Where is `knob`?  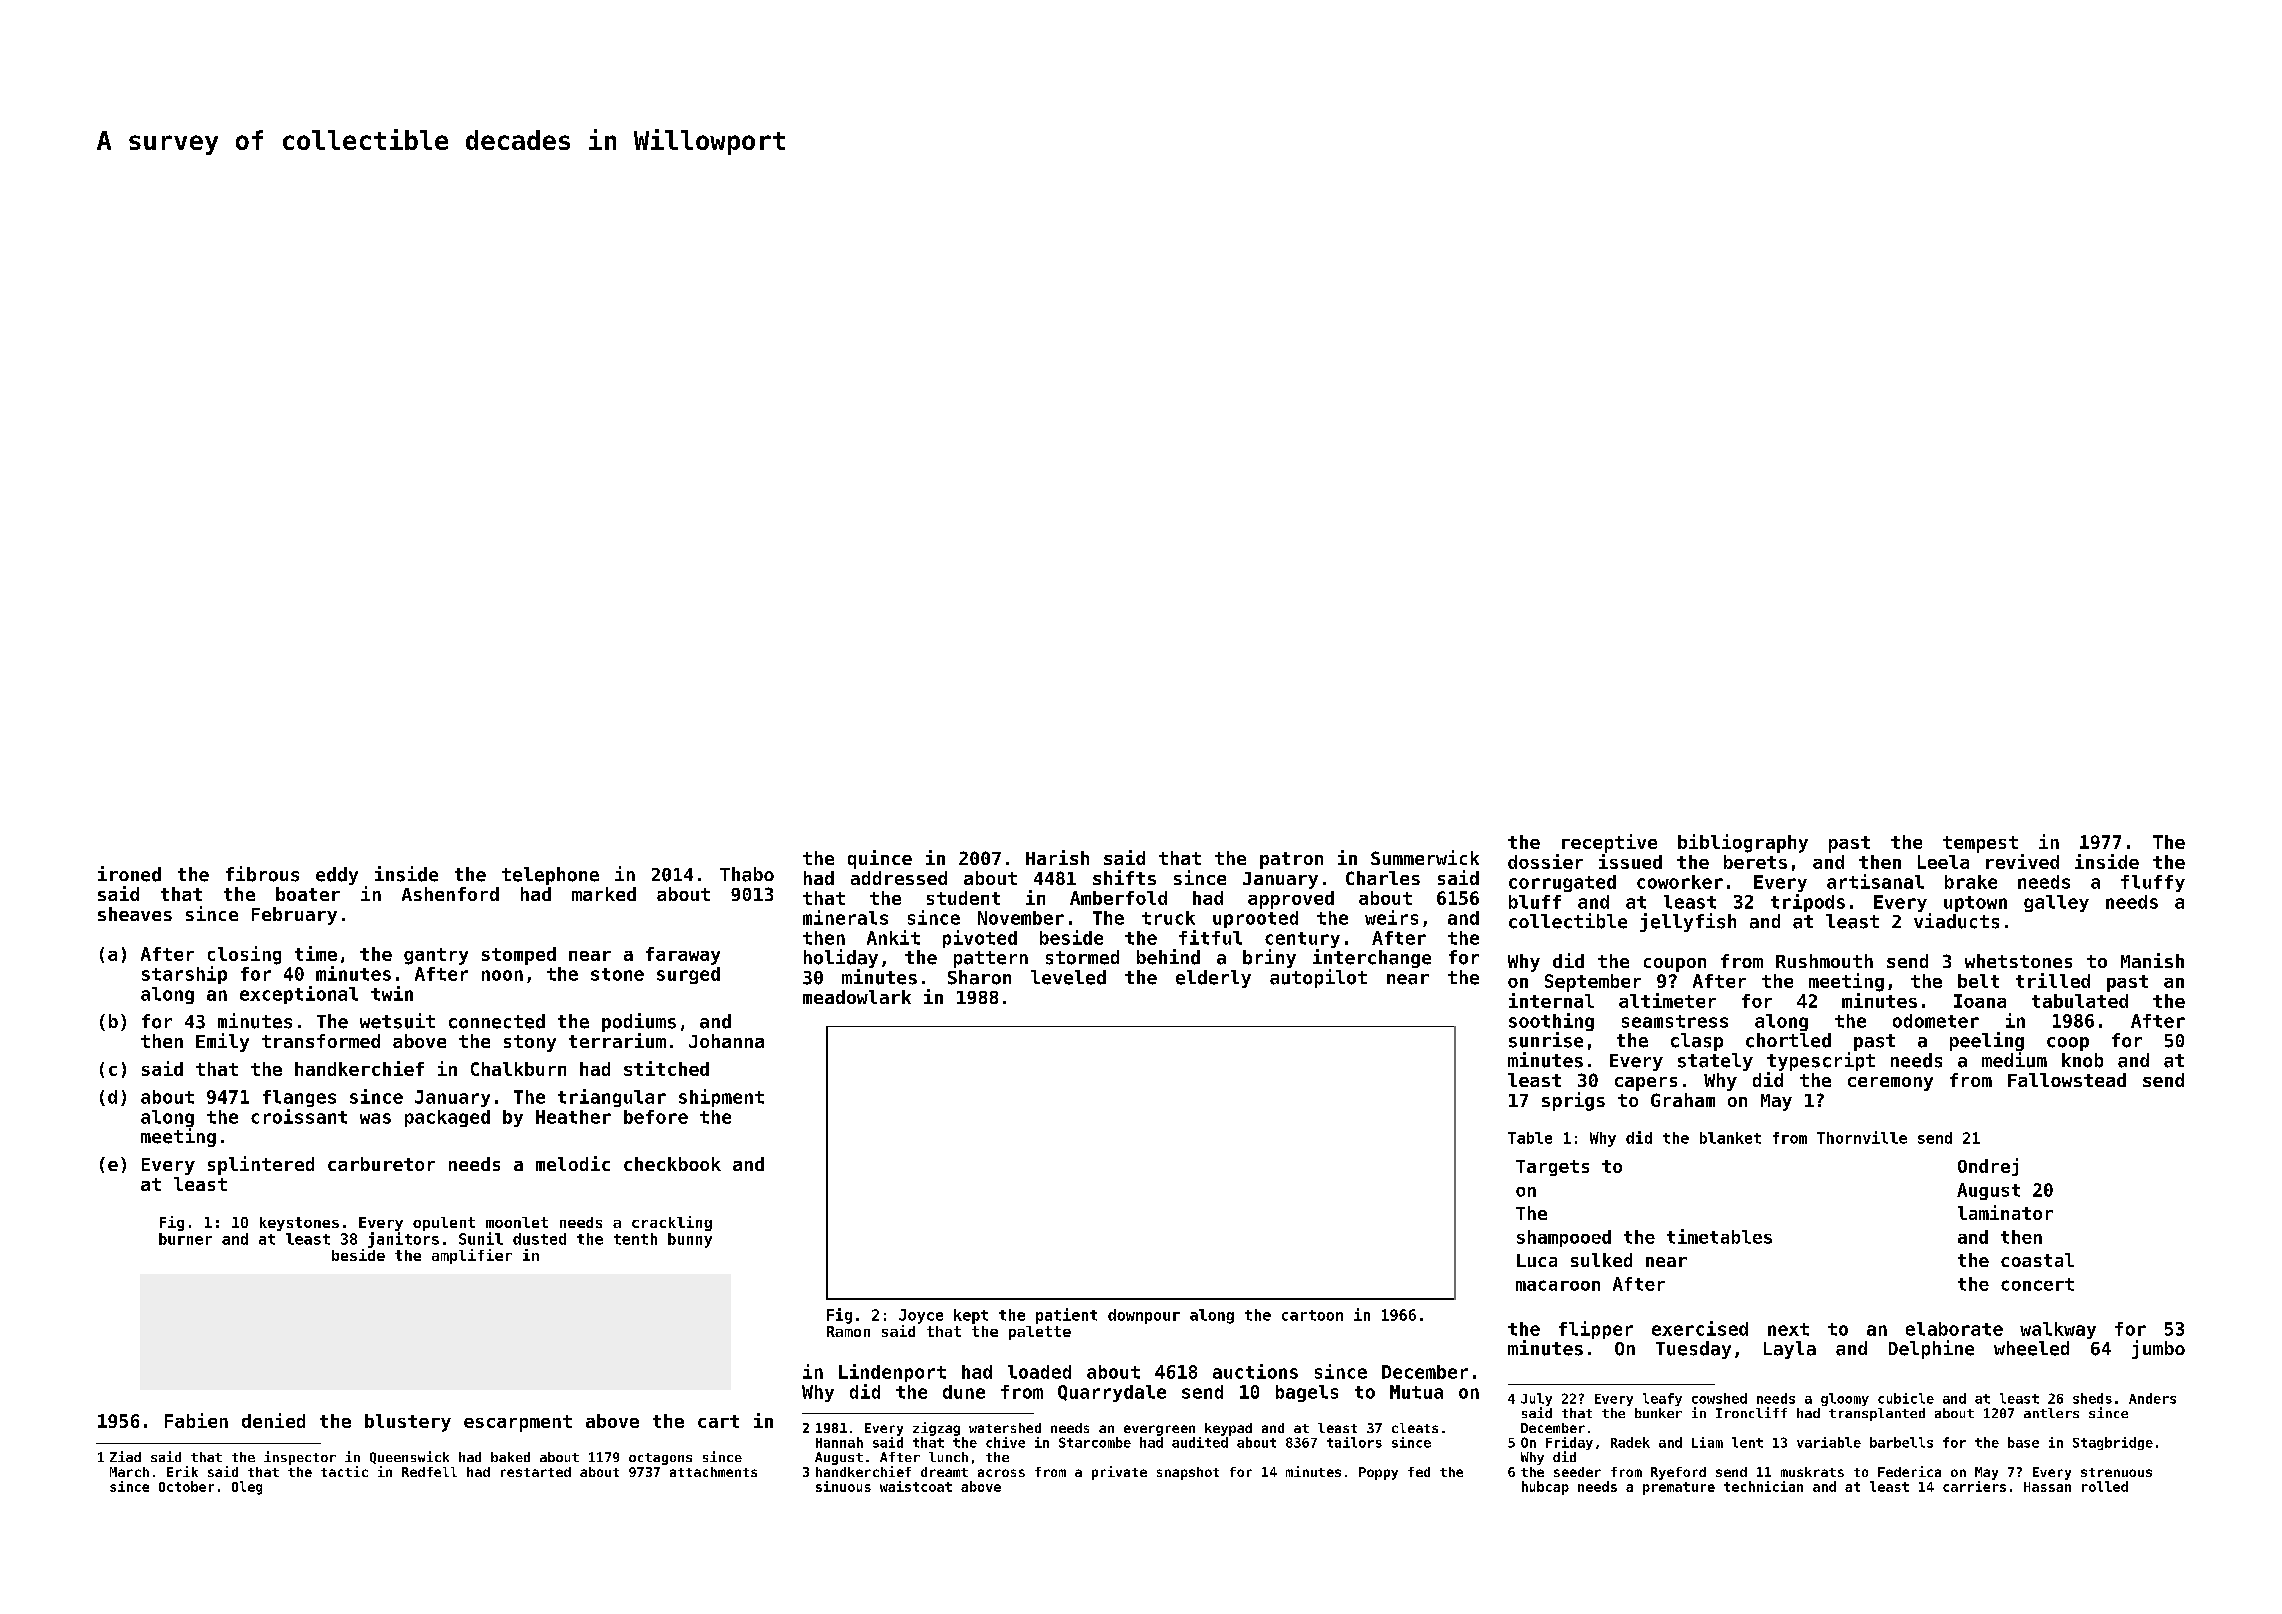 knob is located at coordinates (2082, 1060).
